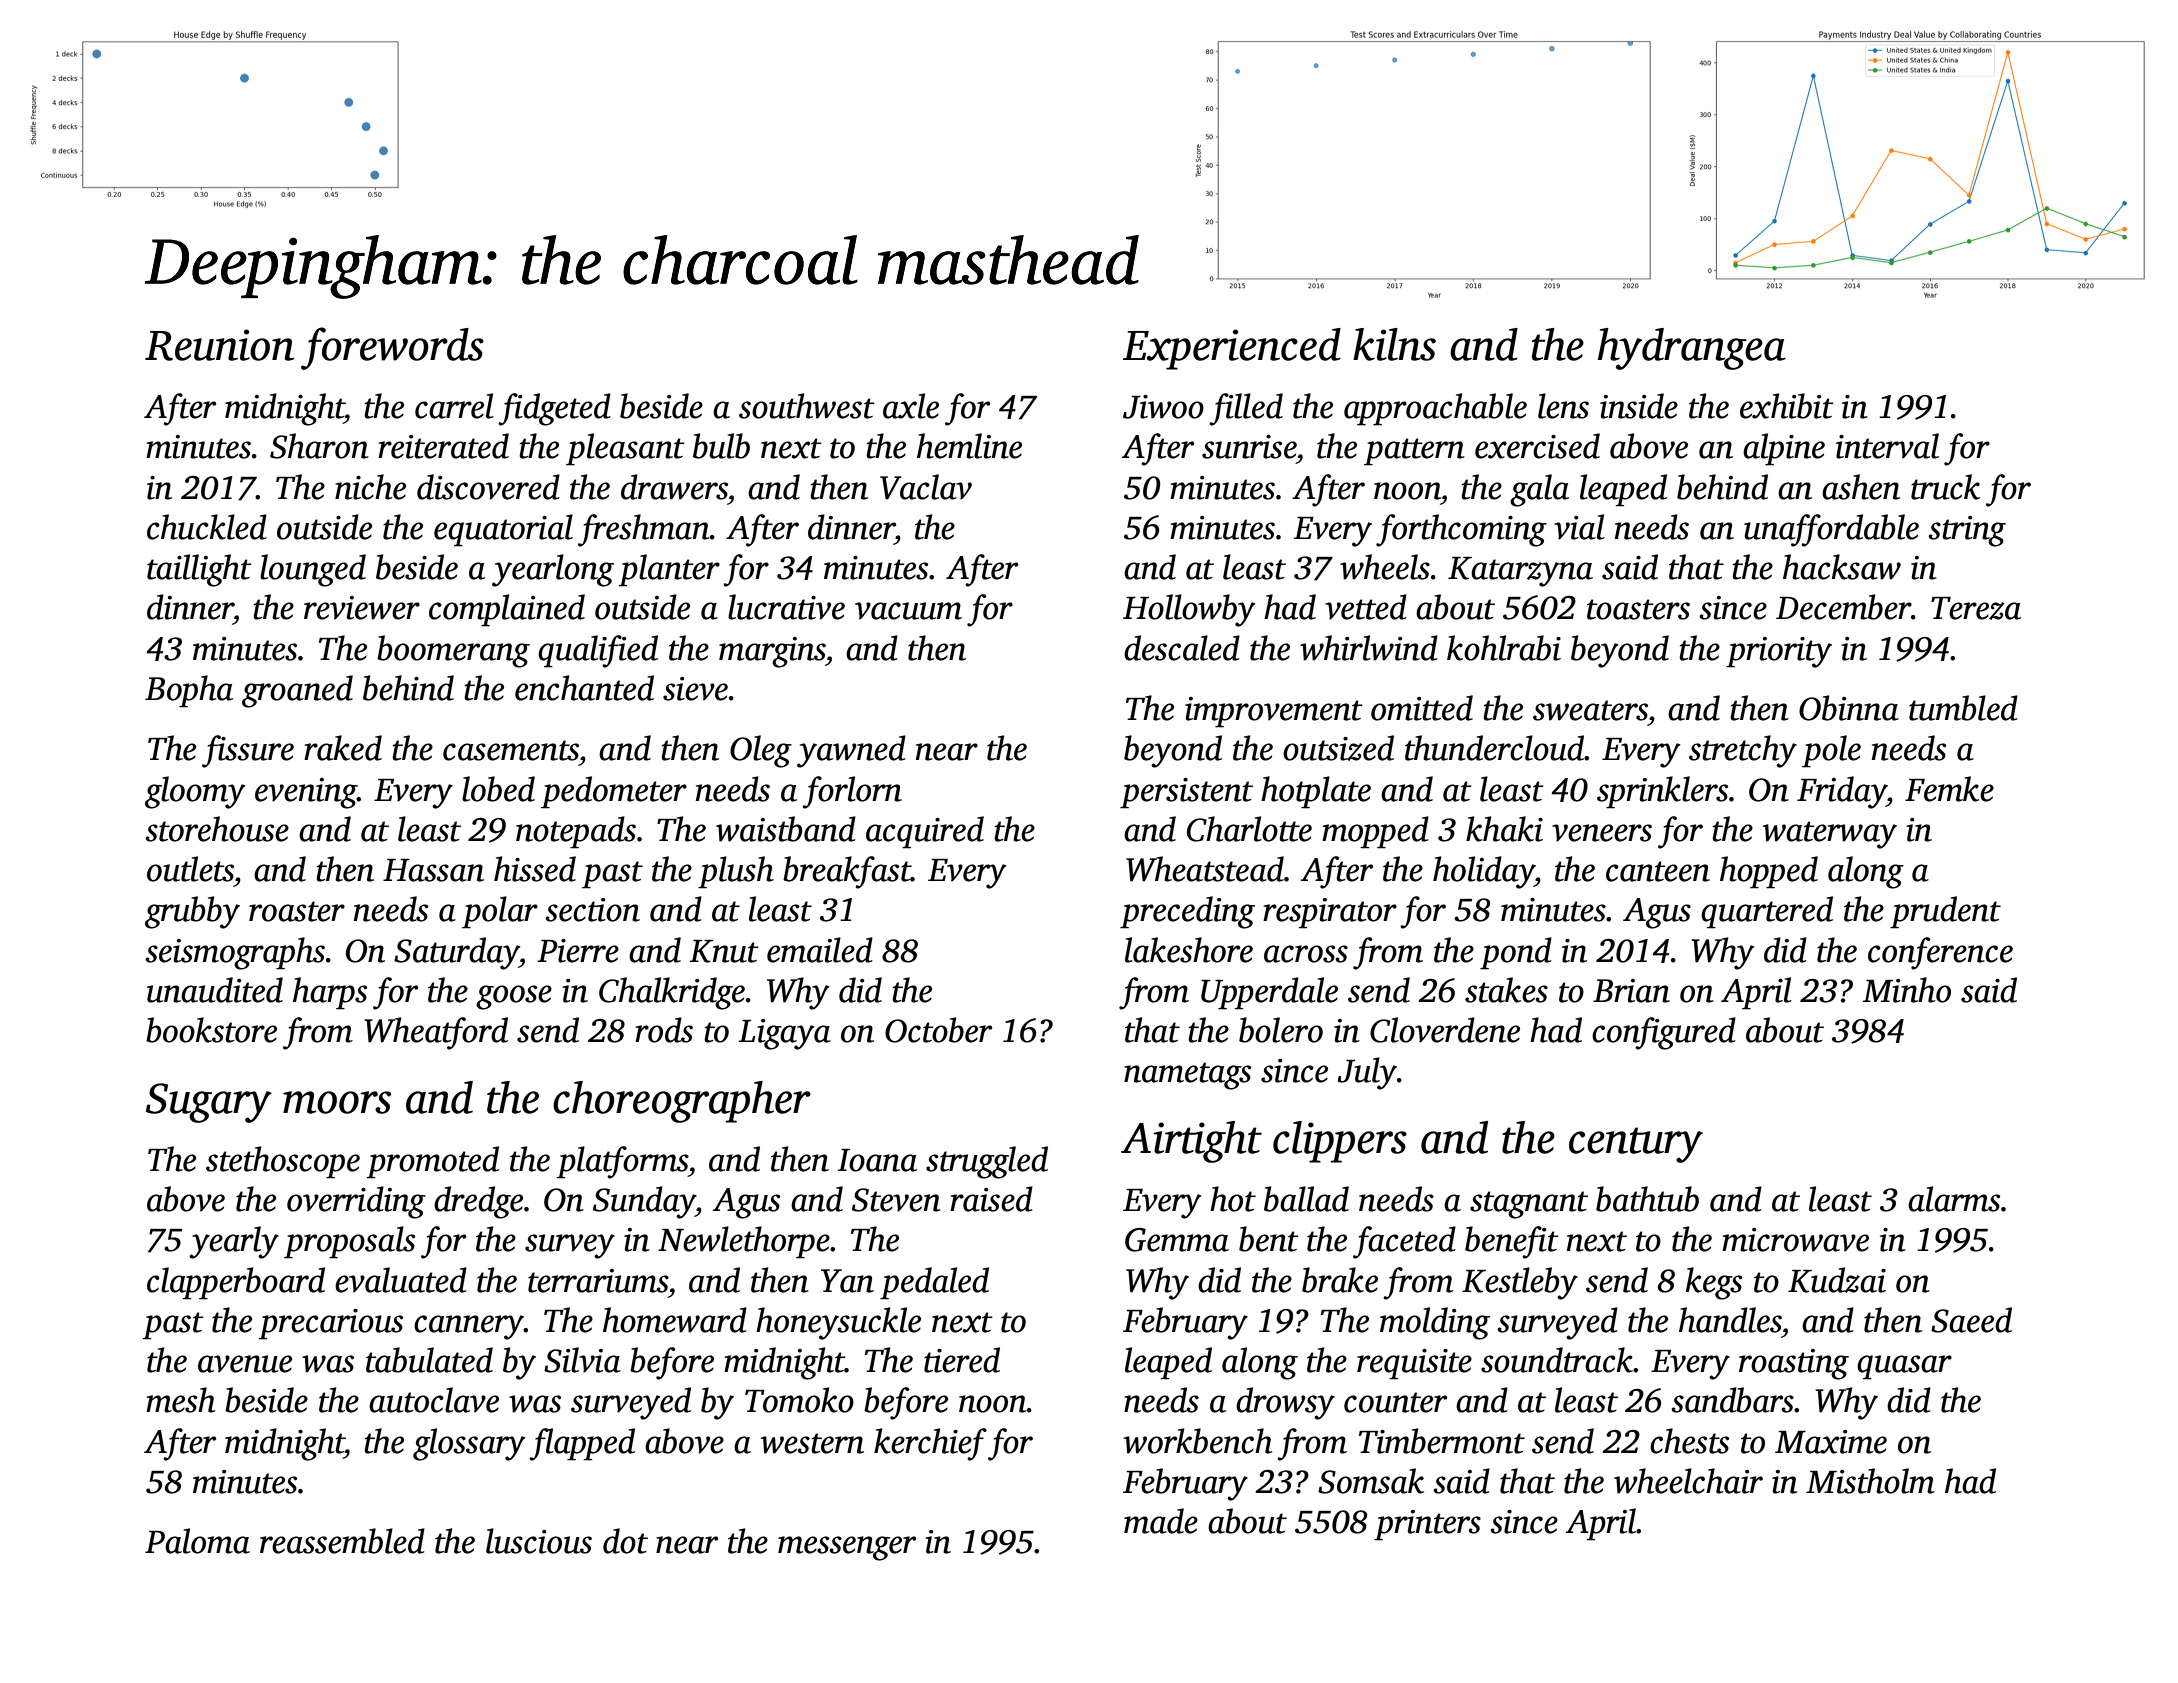  I want to click on lakeshore, so click(1189, 950).
